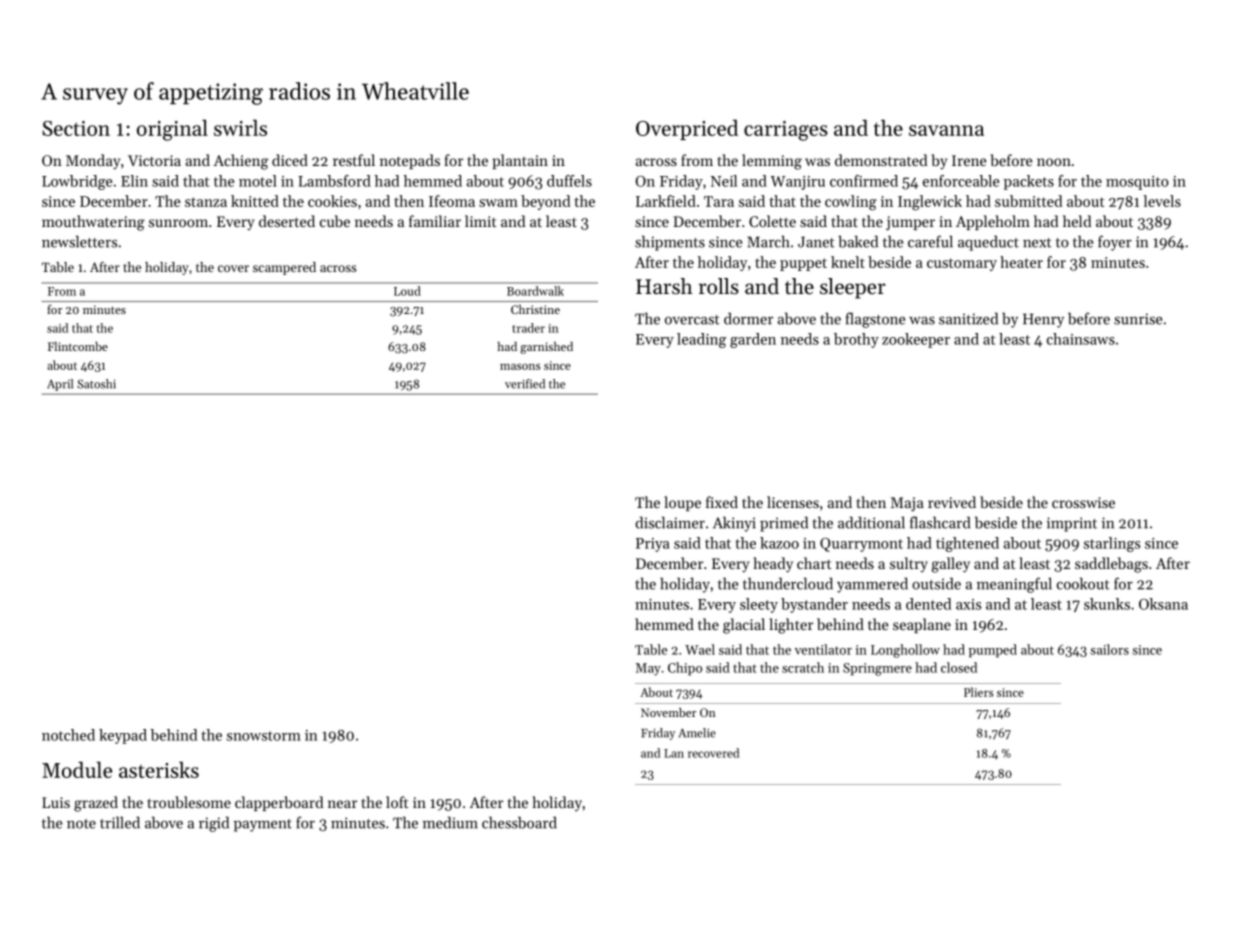 Image resolution: width=1233 pixels, height=952 pixels. I want to click on held, so click(1077, 221).
